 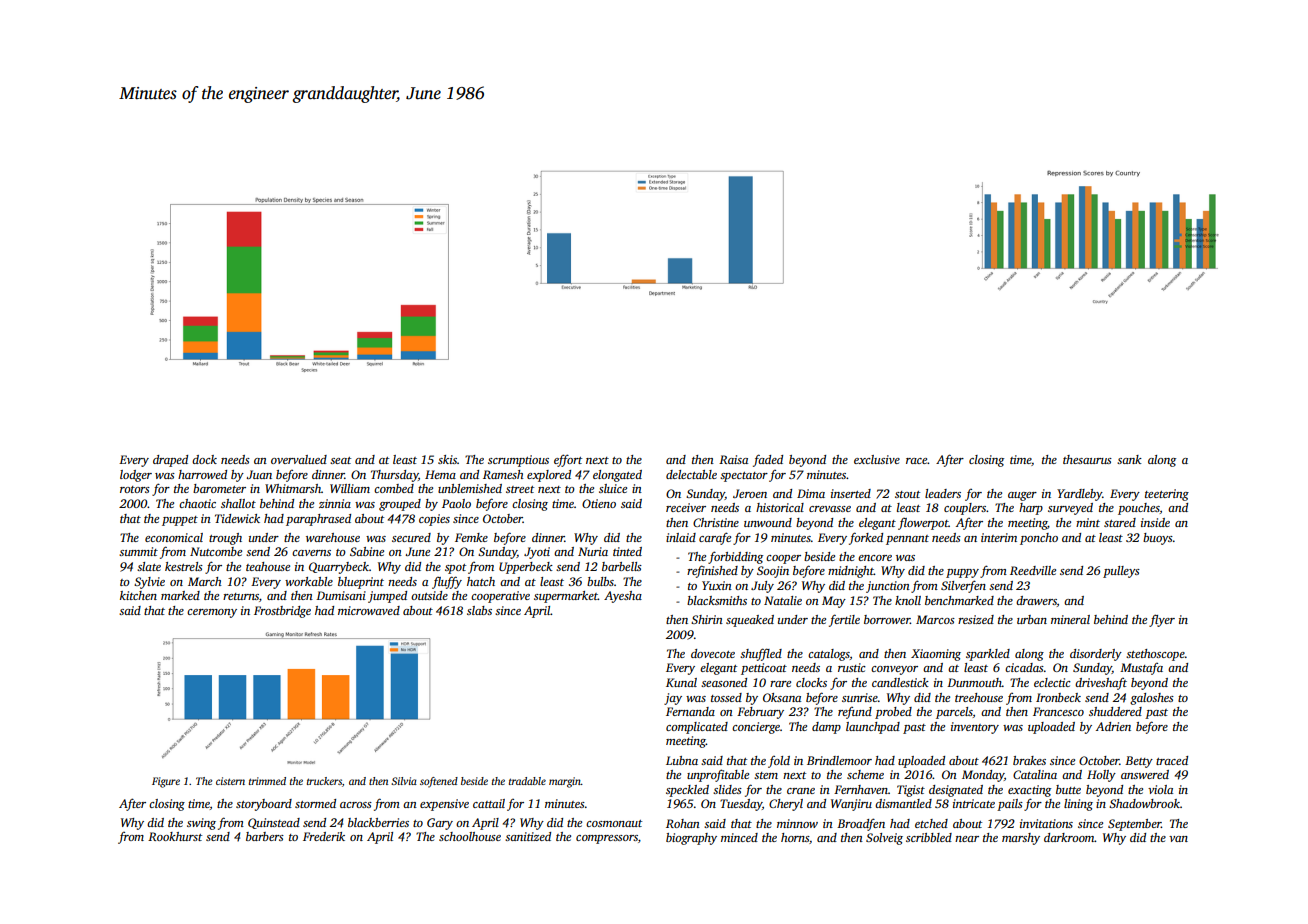 I want to click on barbers, so click(x=265, y=836).
